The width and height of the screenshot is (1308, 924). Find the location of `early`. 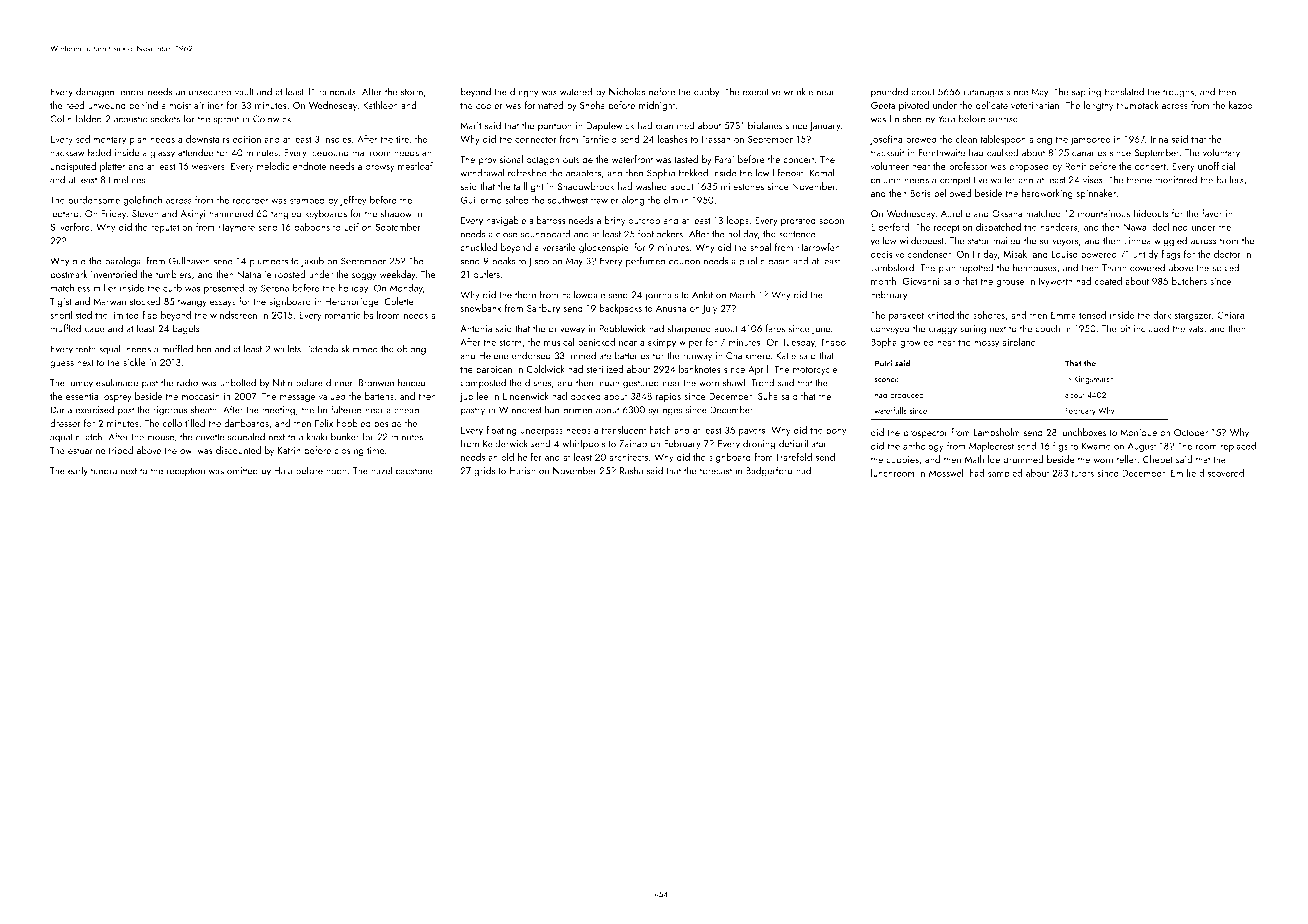

early is located at coordinates (78, 471).
